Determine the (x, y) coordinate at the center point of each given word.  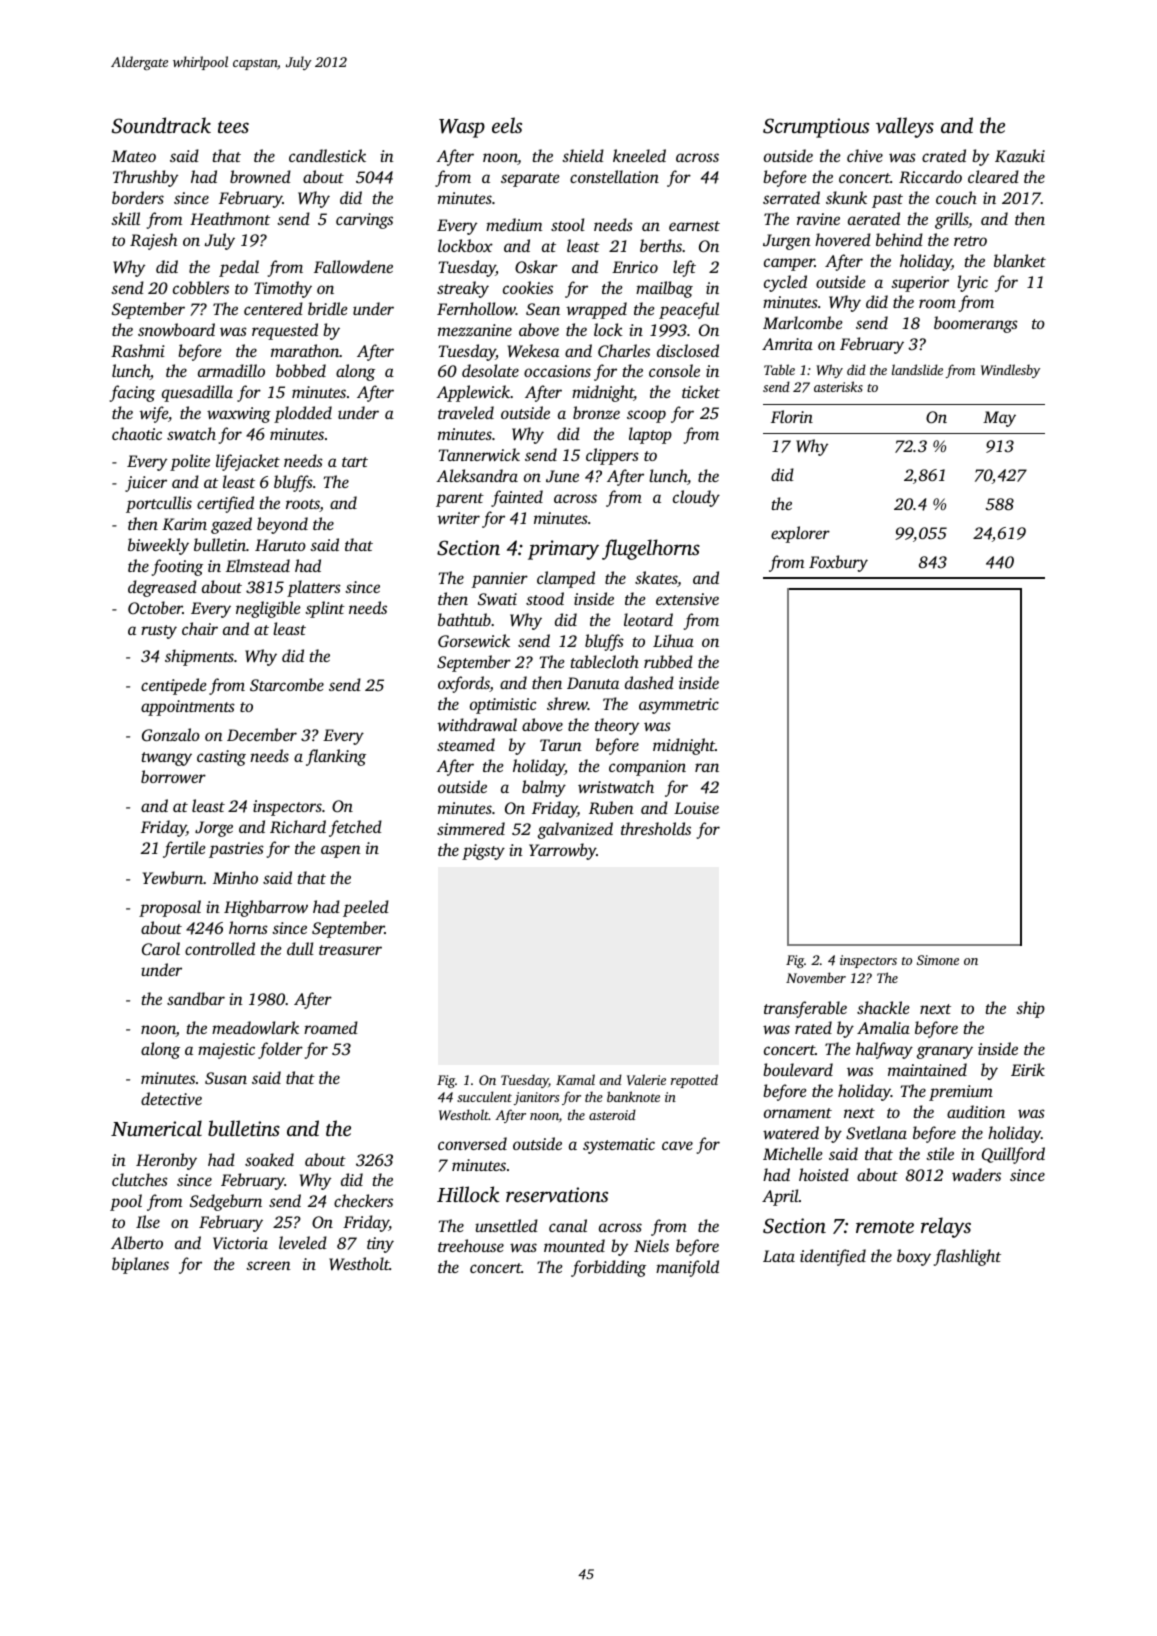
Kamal (575, 1079)
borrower (173, 776)
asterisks (838, 386)
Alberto (137, 1242)
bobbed (301, 370)
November (816, 977)
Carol (161, 949)
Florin (792, 416)
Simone (938, 960)
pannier (499, 580)
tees (233, 127)
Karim (184, 524)
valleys (905, 127)
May (999, 419)
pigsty (483, 852)
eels (507, 125)
